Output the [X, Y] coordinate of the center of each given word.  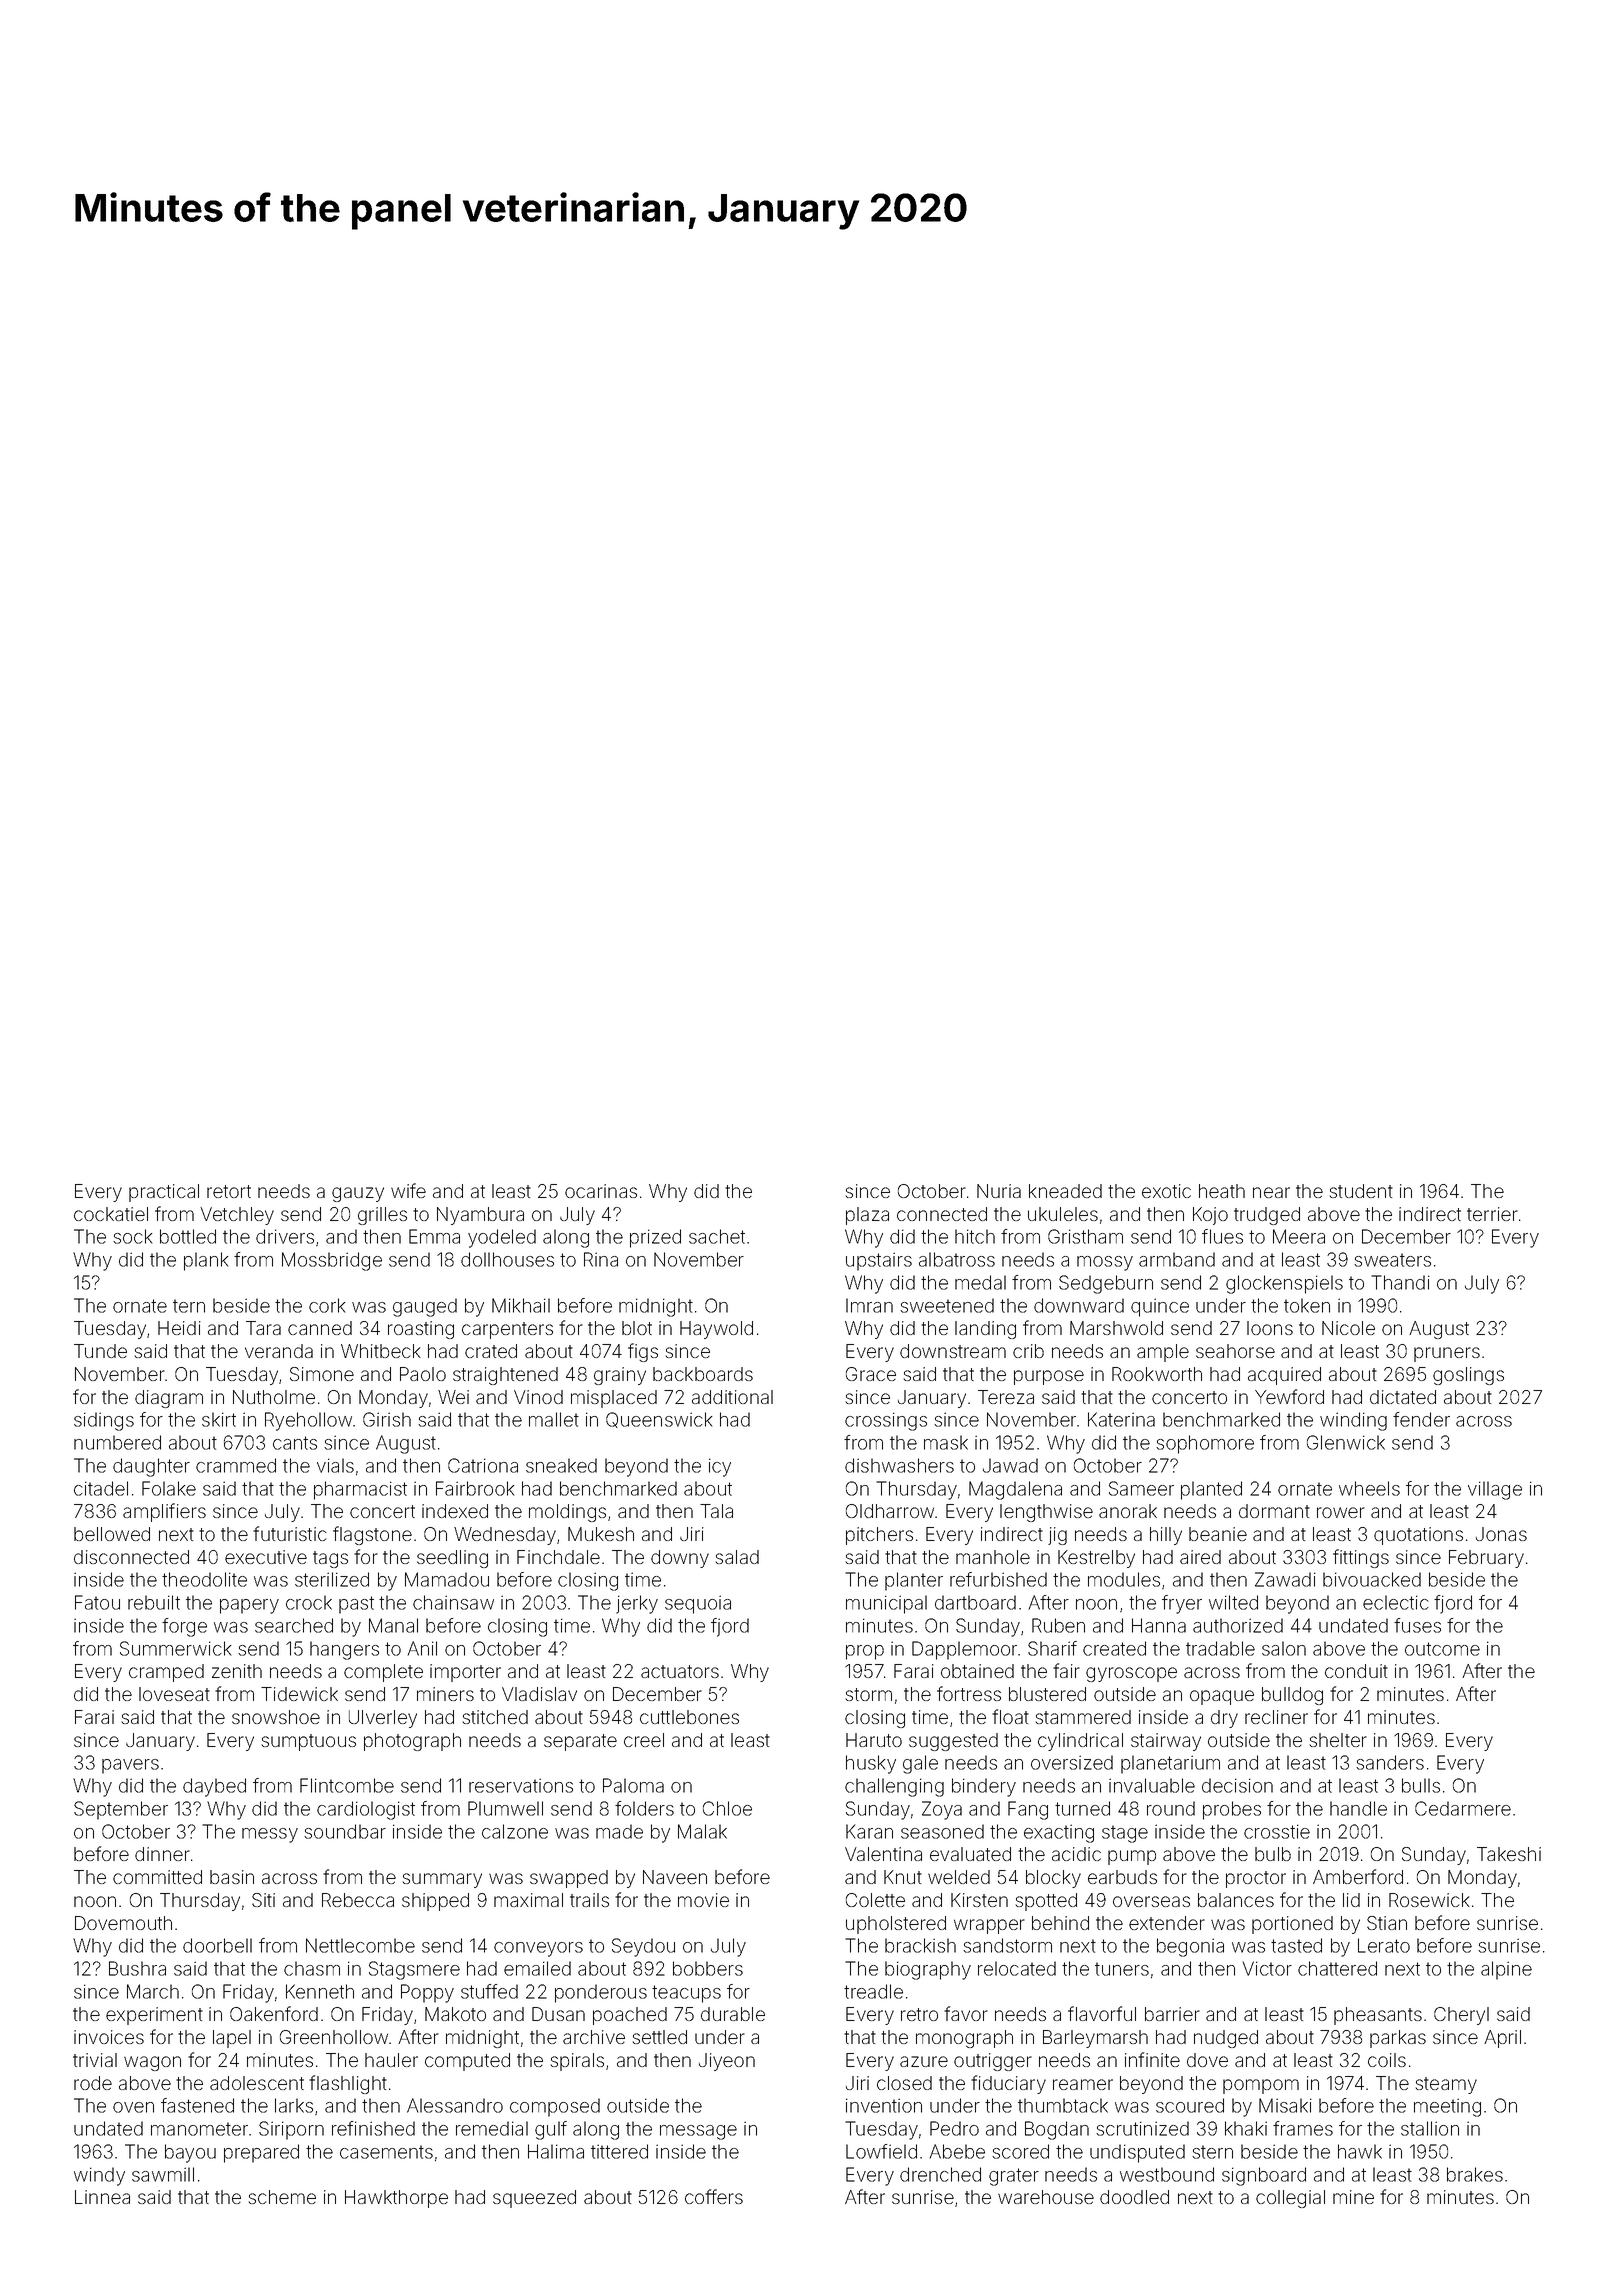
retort [229, 1191]
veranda [279, 1351]
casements [386, 2152]
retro [919, 2014]
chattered [1337, 1968]
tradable [1220, 1648]
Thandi [1400, 1282]
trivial [95, 2060]
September [121, 1810]
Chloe [727, 1808]
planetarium [1170, 1764]
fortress [969, 1693]
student [1361, 1191]
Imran [869, 1305]
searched [294, 1625]
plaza [867, 1216]
